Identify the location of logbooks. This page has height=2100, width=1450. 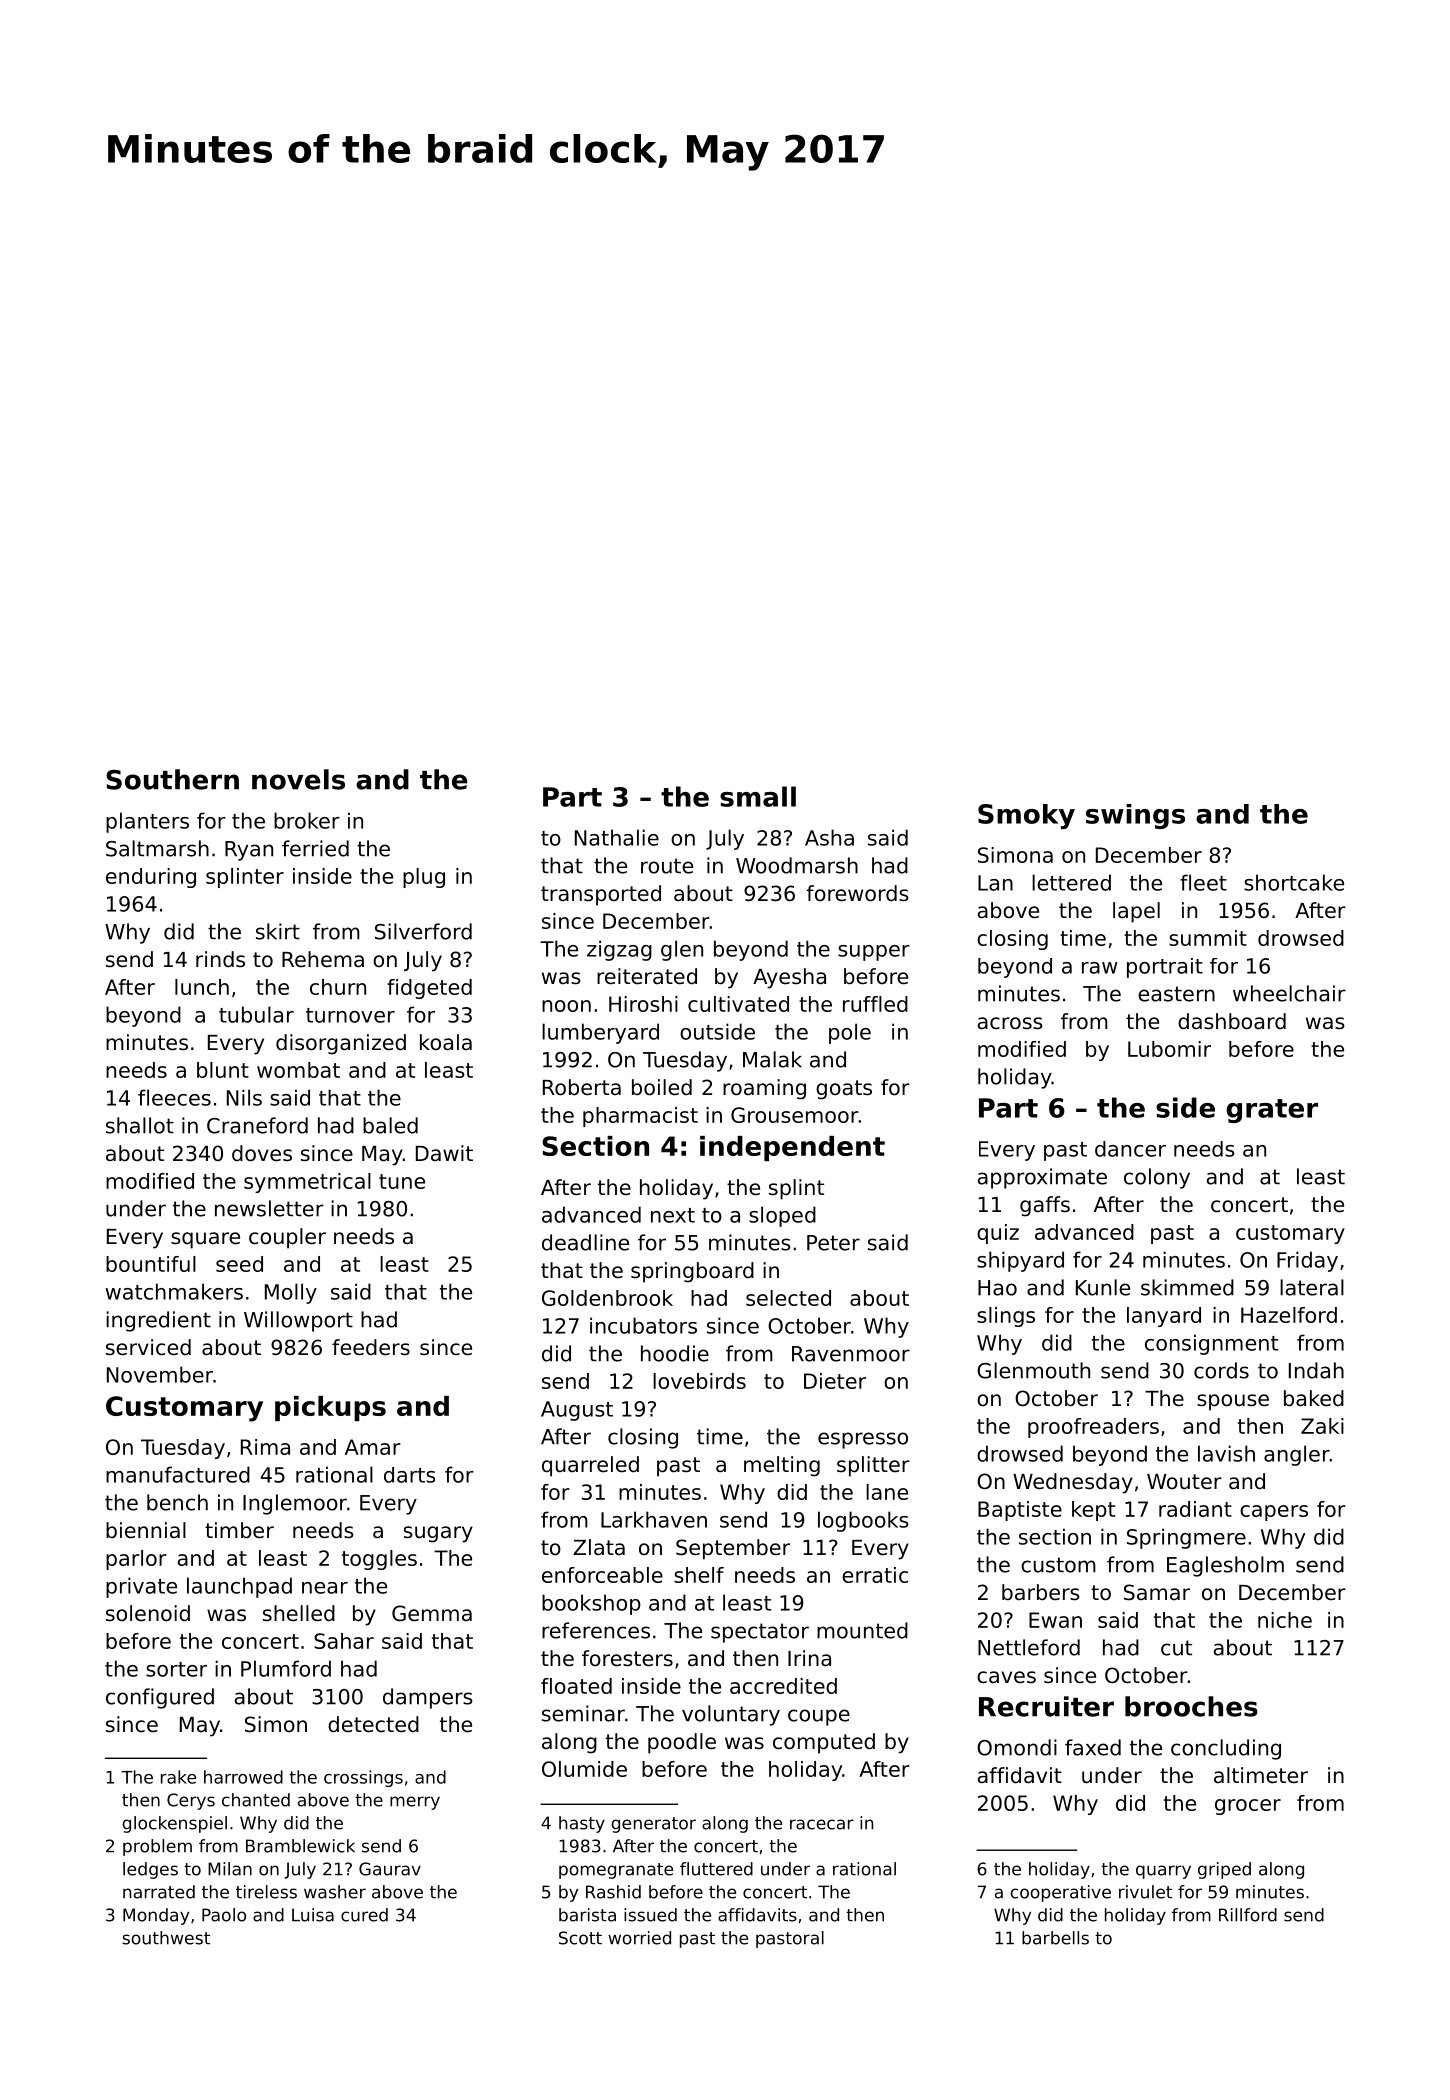
(863, 1521).
